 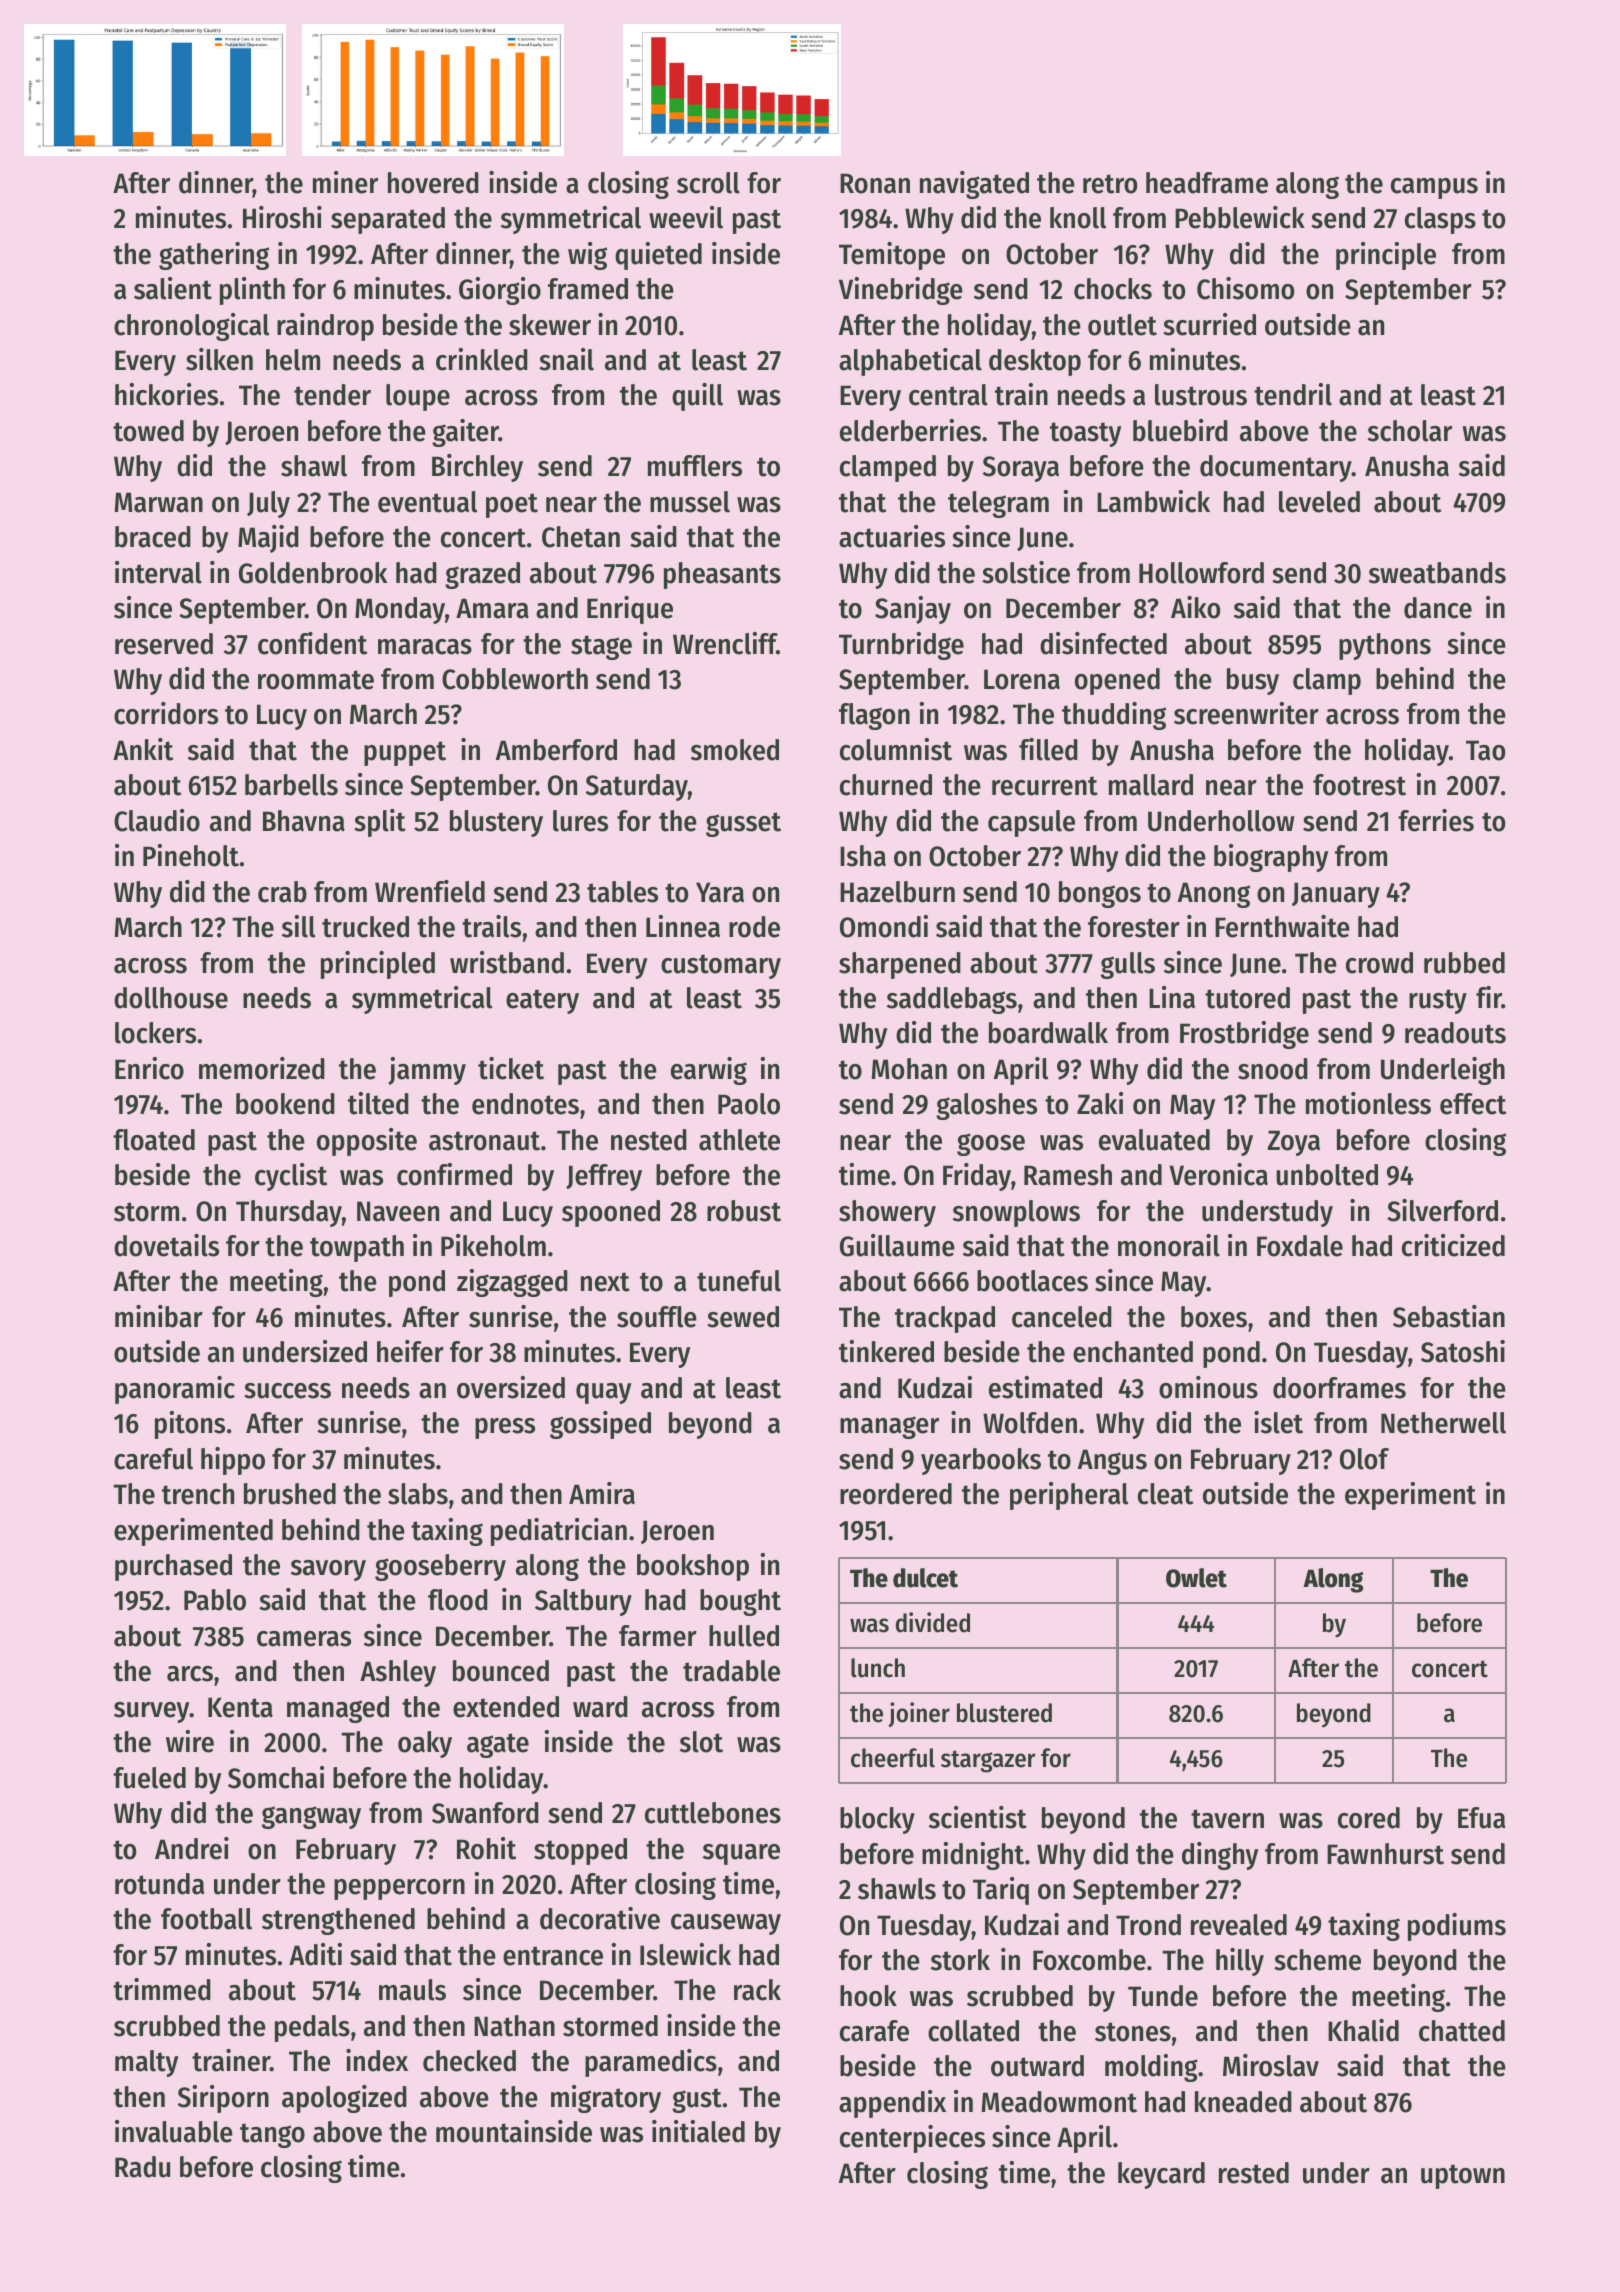 I want to click on tango, so click(x=272, y=2135).
